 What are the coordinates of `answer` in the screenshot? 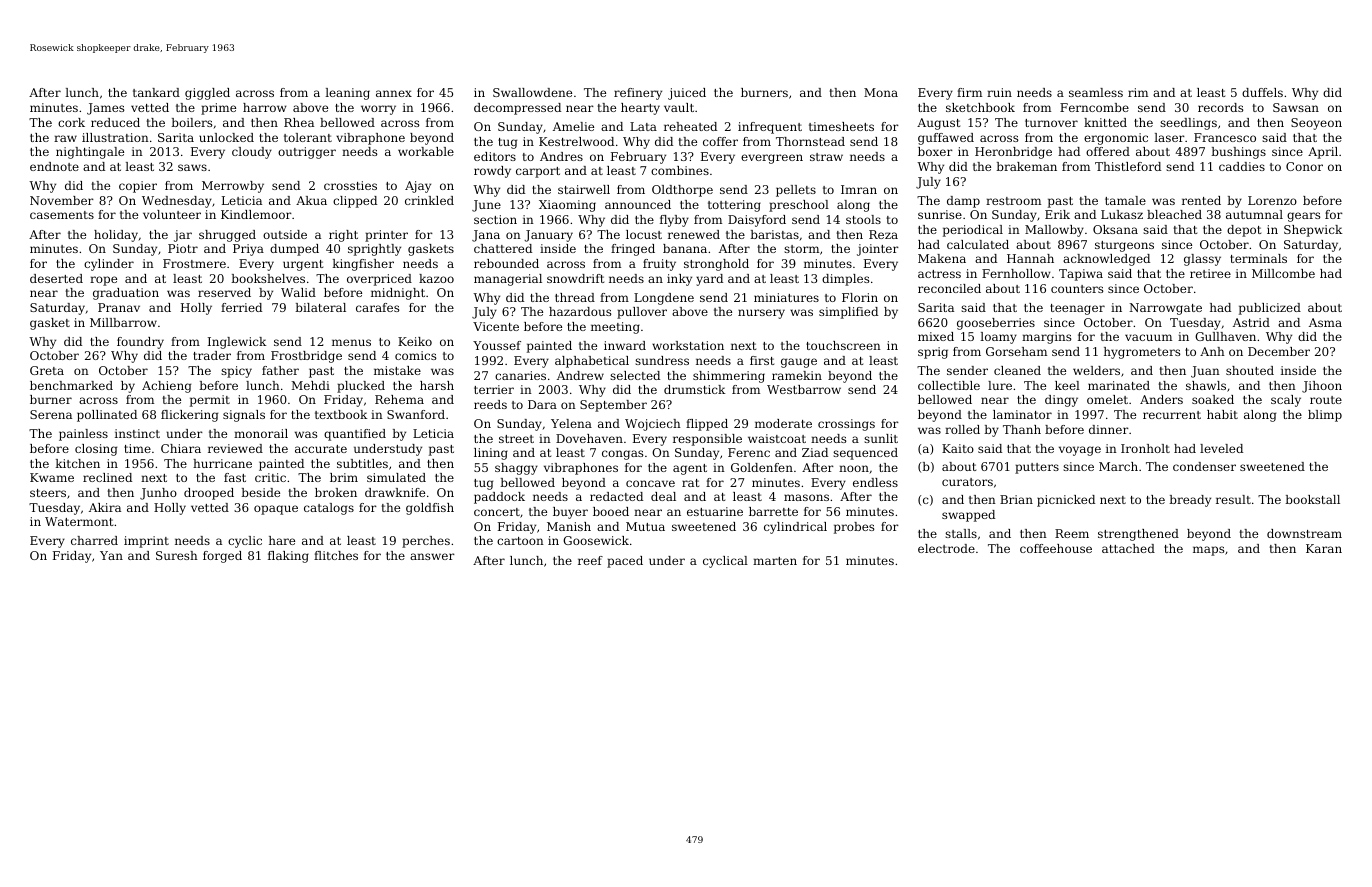 It's located at (432, 556).
